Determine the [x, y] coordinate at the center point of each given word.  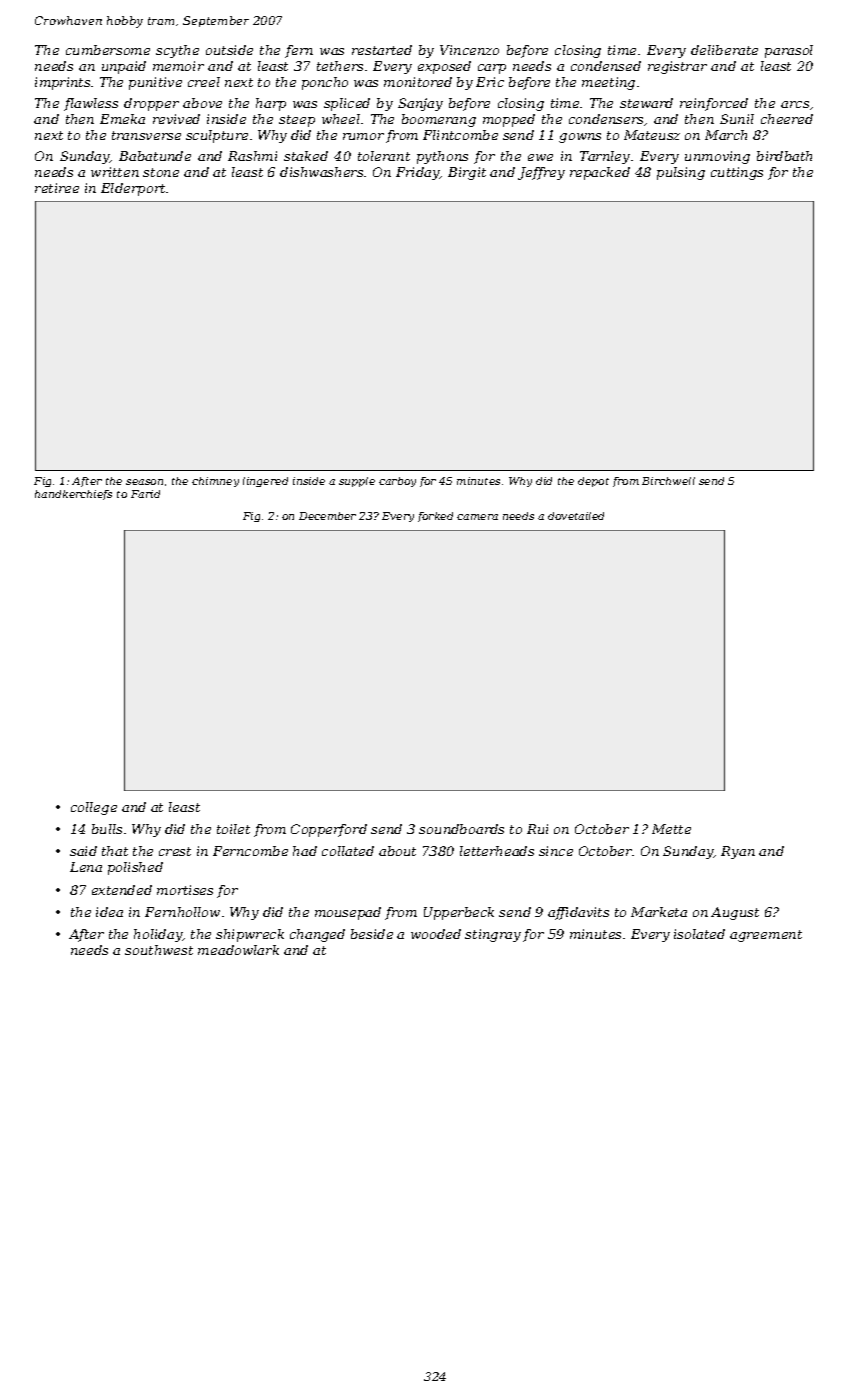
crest [175, 851]
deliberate [724, 50]
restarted [382, 50]
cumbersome [108, 50]
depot [593, 482]
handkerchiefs [73, 495]
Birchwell [668, 481]
